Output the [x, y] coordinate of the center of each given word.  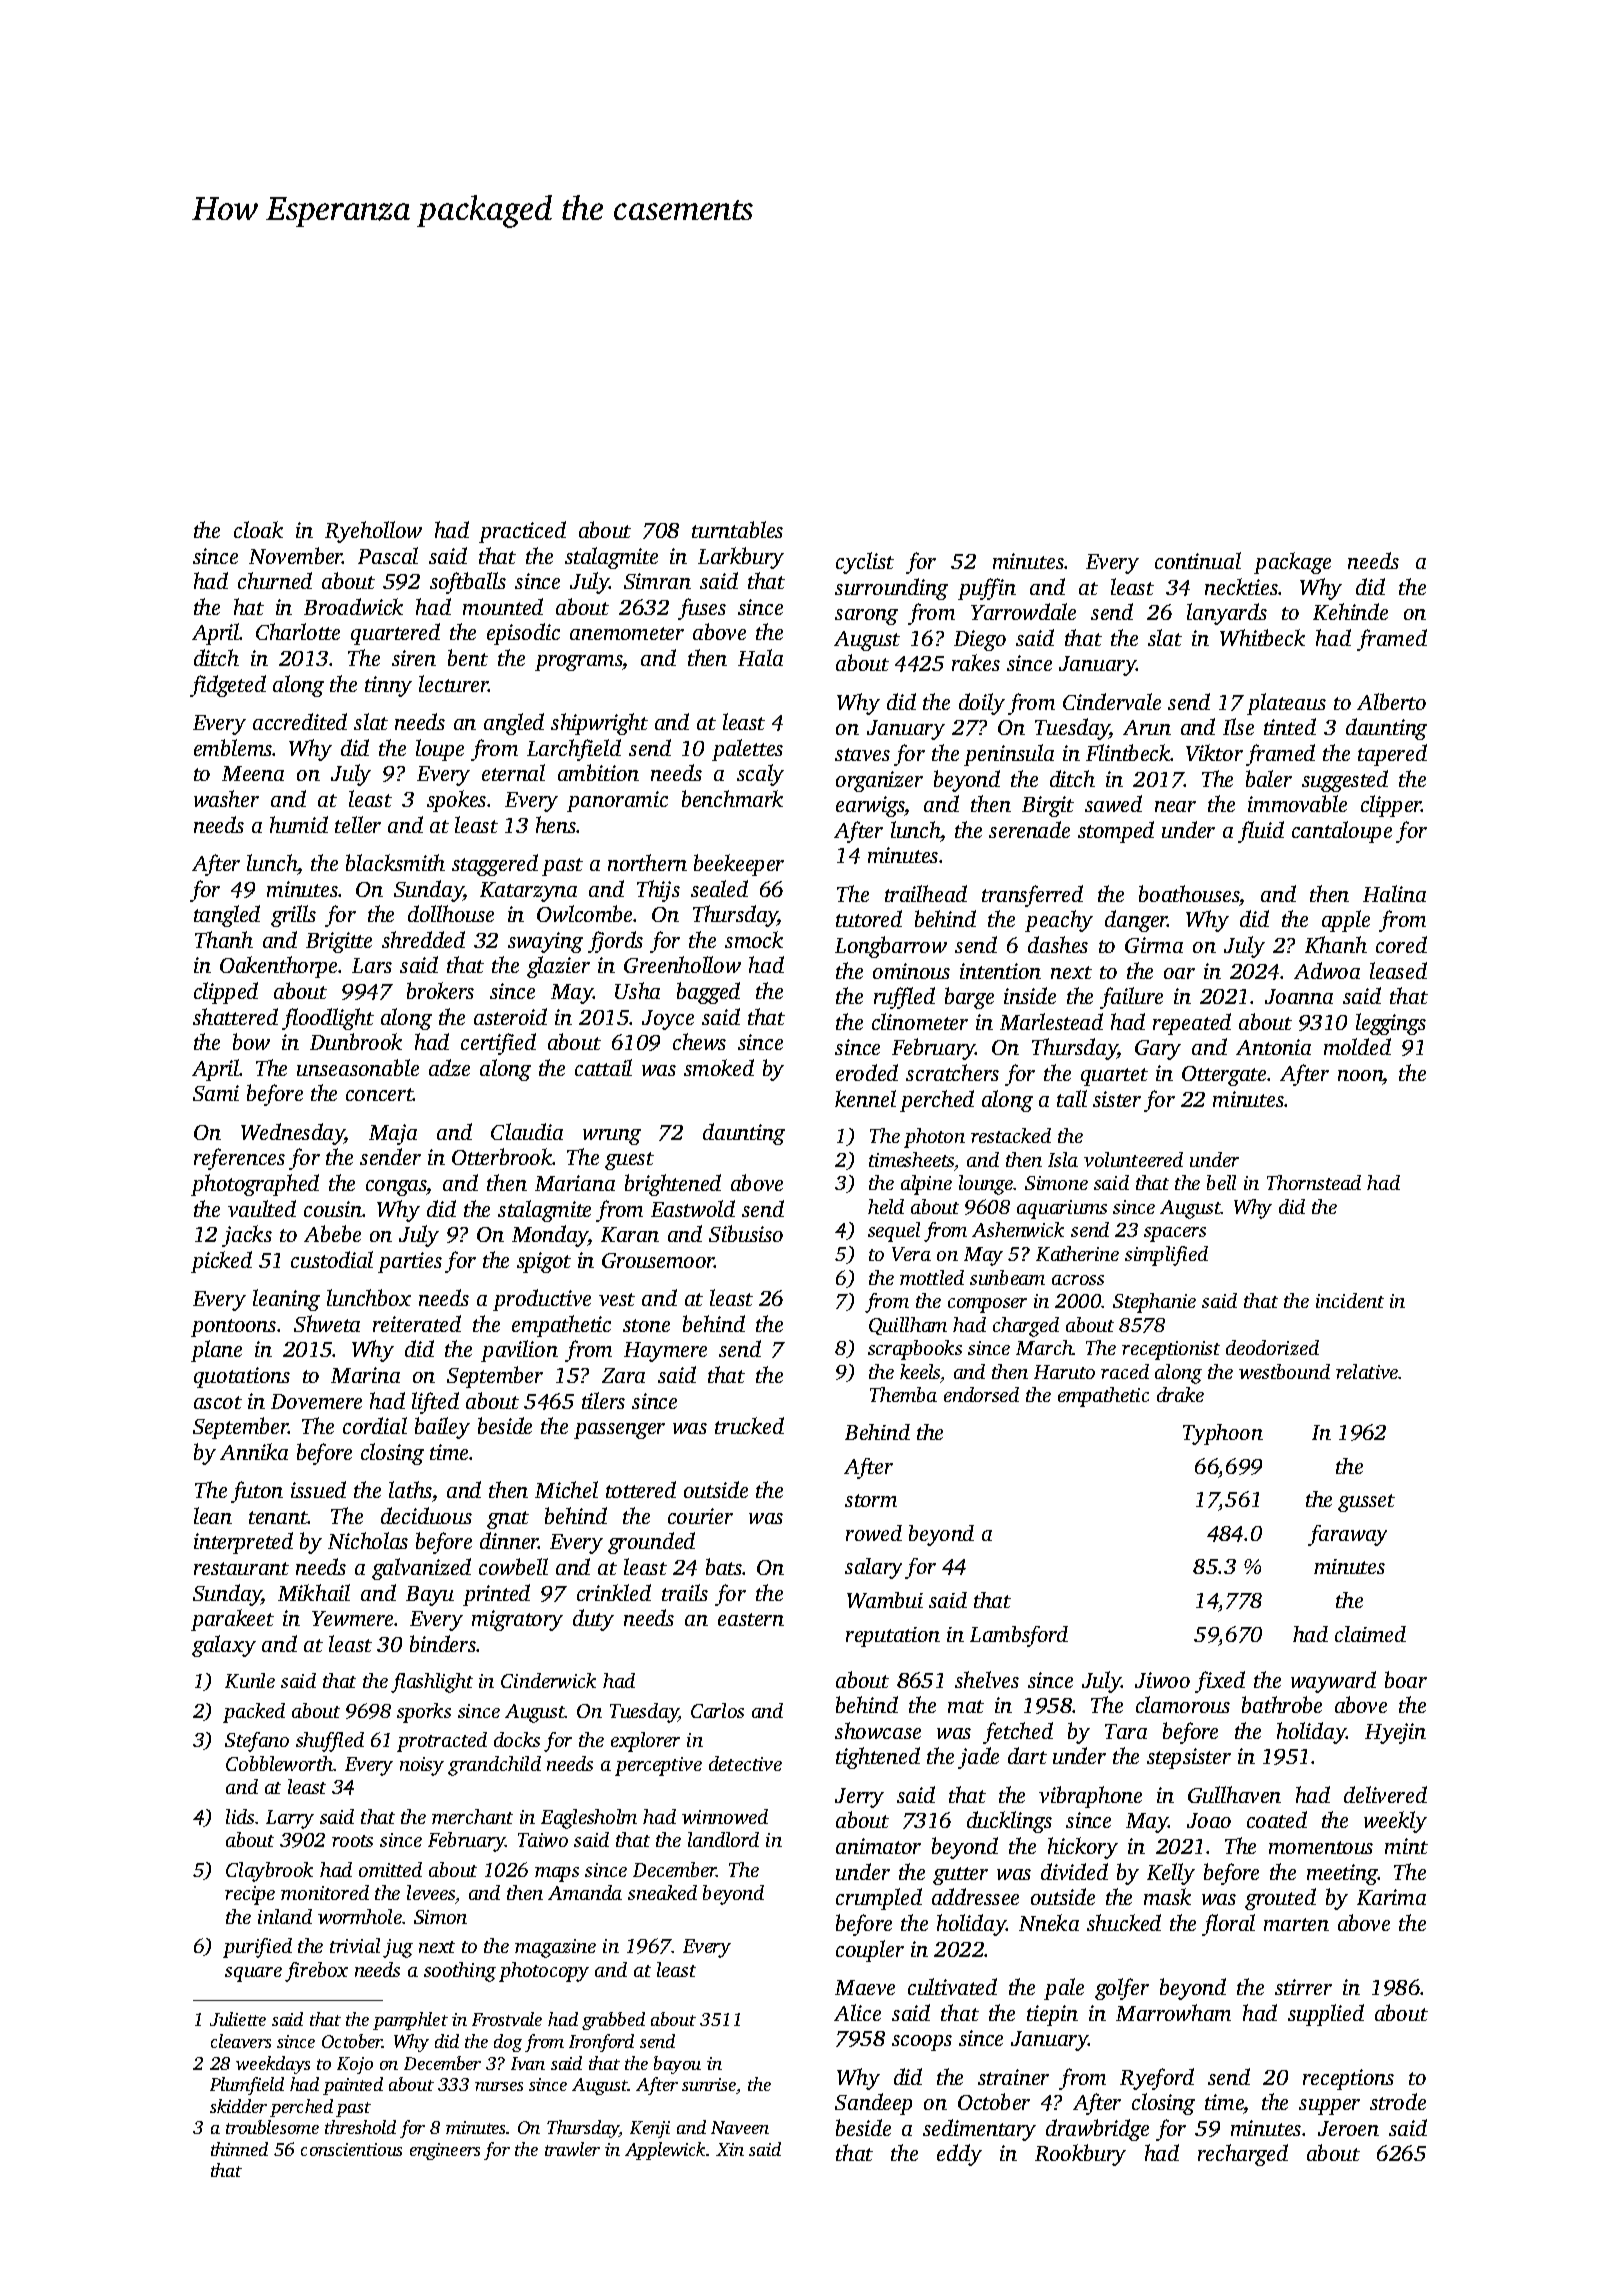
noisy [422, 1766]
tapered [1392, 755]
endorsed [981, 1394]
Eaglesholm [589, 1819]
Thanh [224, 939]
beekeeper [739, 865]
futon [257, 1492]
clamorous [1183, 1704]
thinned [239, 2149]
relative [1367, 1371]
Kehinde [1350, 611]
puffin [987, 589]
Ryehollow [373, 532]
